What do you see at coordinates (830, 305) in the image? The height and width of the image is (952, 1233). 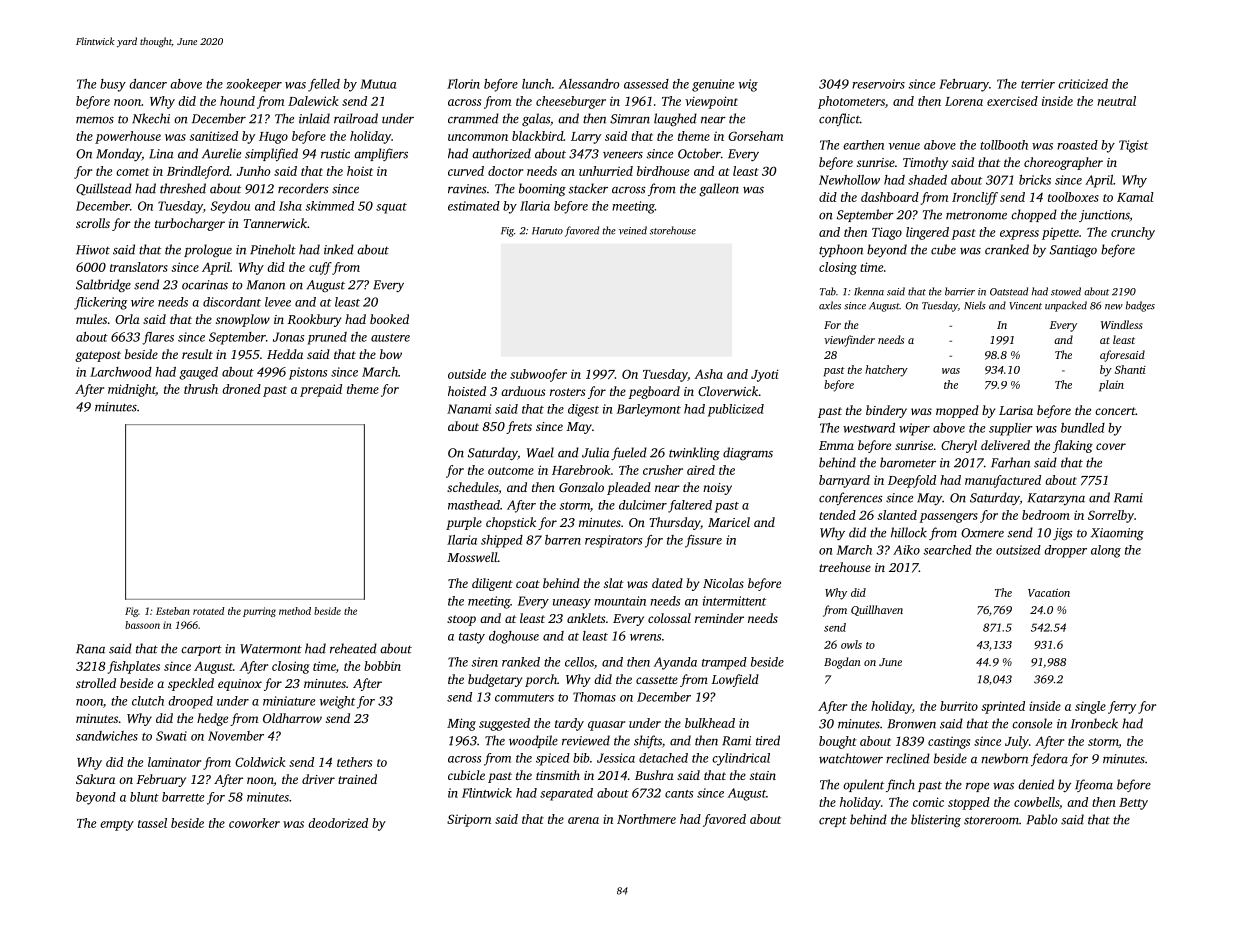 I see `axles` at bounding box center [830, 305].
